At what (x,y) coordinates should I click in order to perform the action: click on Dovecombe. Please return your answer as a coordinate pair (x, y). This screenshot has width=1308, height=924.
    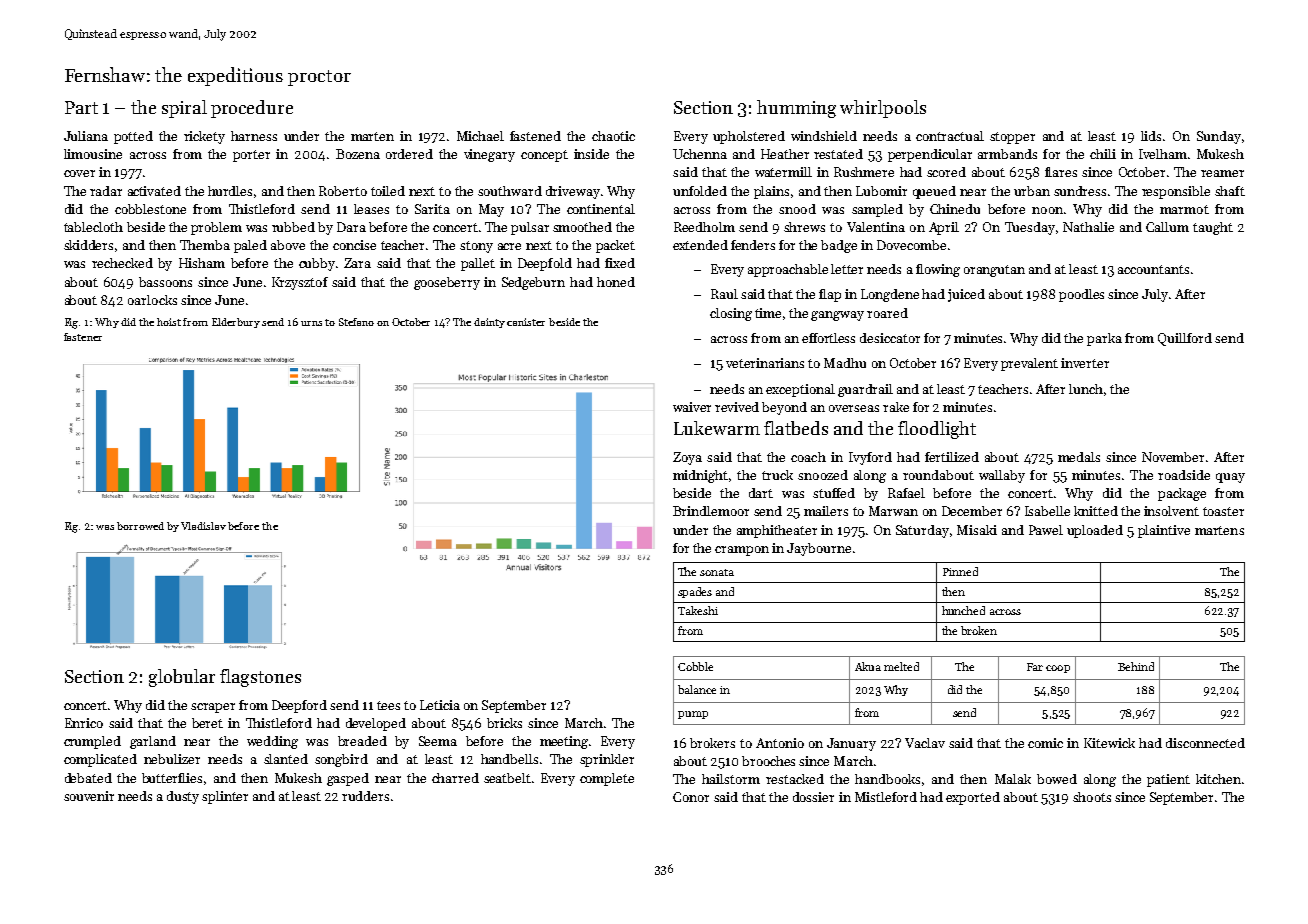
    Looking at the image, I should click on (911, 245).
